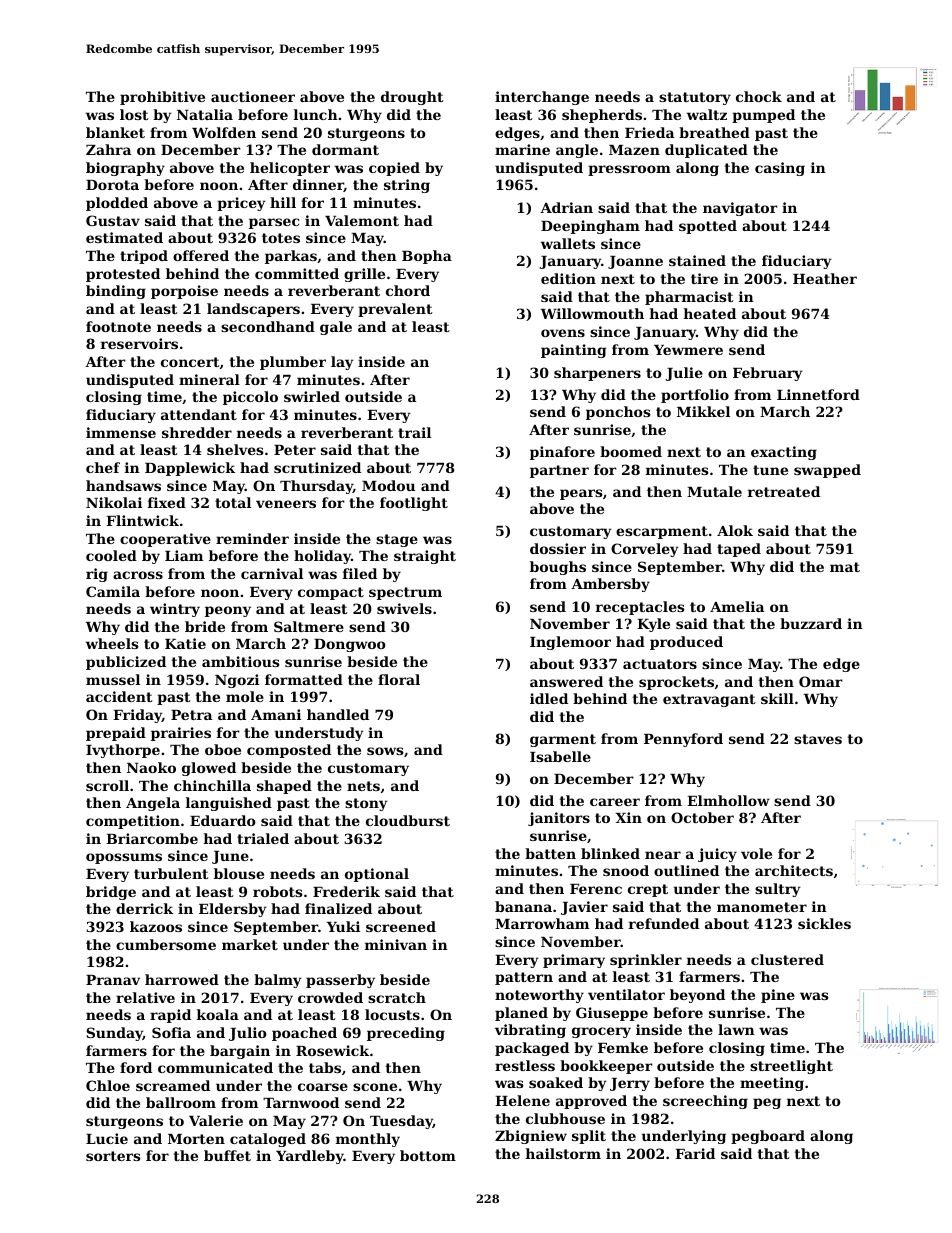 The width and height of the screenshot is (952, 1233). I want to click on pegboard, so click(768, 1137).
